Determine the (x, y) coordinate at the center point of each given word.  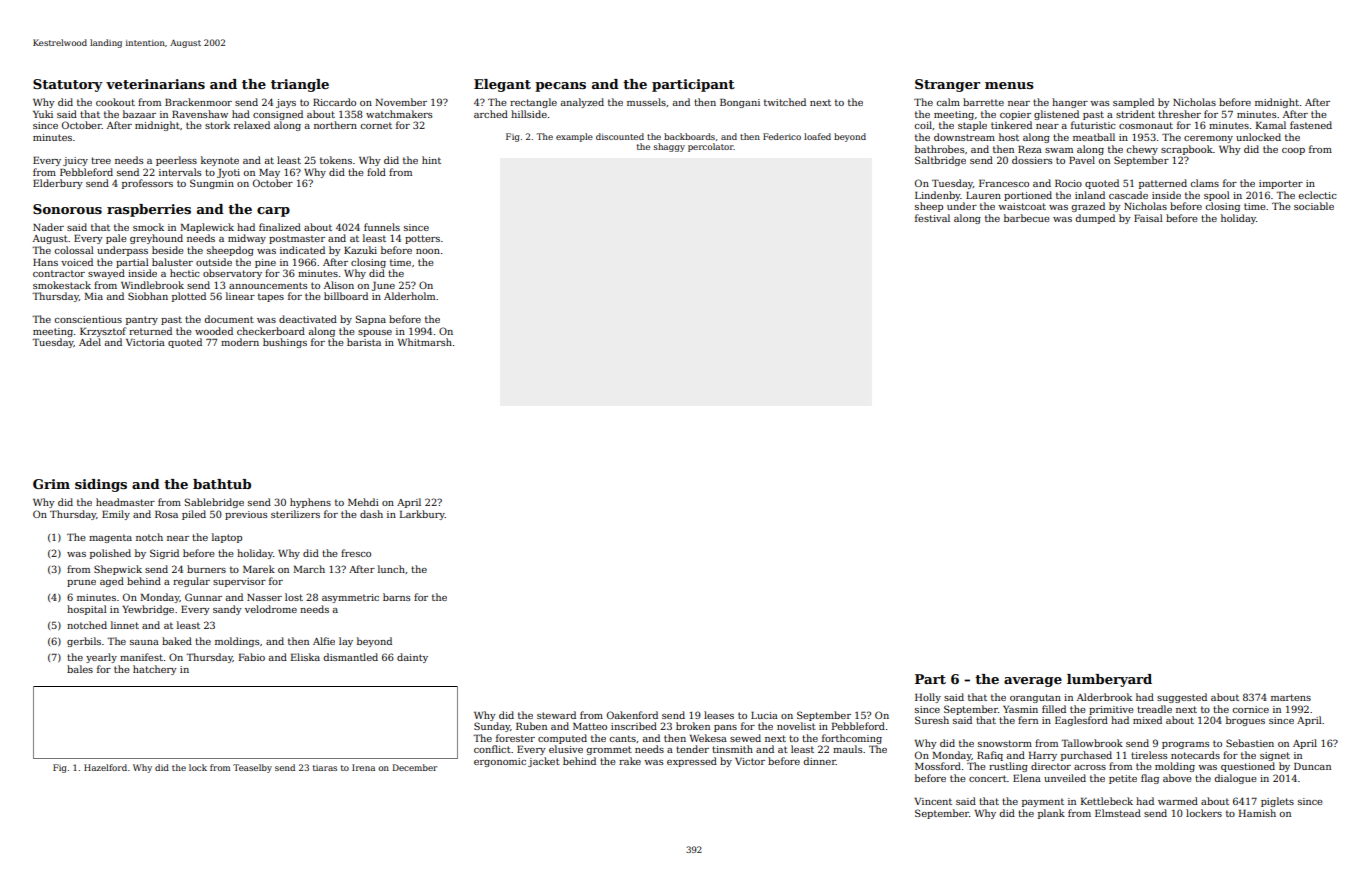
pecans (560, 87)
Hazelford (105, 767)
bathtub (222, 484)
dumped (1095, 219)
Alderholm (409, 296)
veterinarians (155, 84)
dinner (819, 761)
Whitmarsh (425, 342)
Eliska (305, 657)
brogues (1245, 721)
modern (240, 342)
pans (725, 728)
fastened (1311, 125)
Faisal (1148, 218)
